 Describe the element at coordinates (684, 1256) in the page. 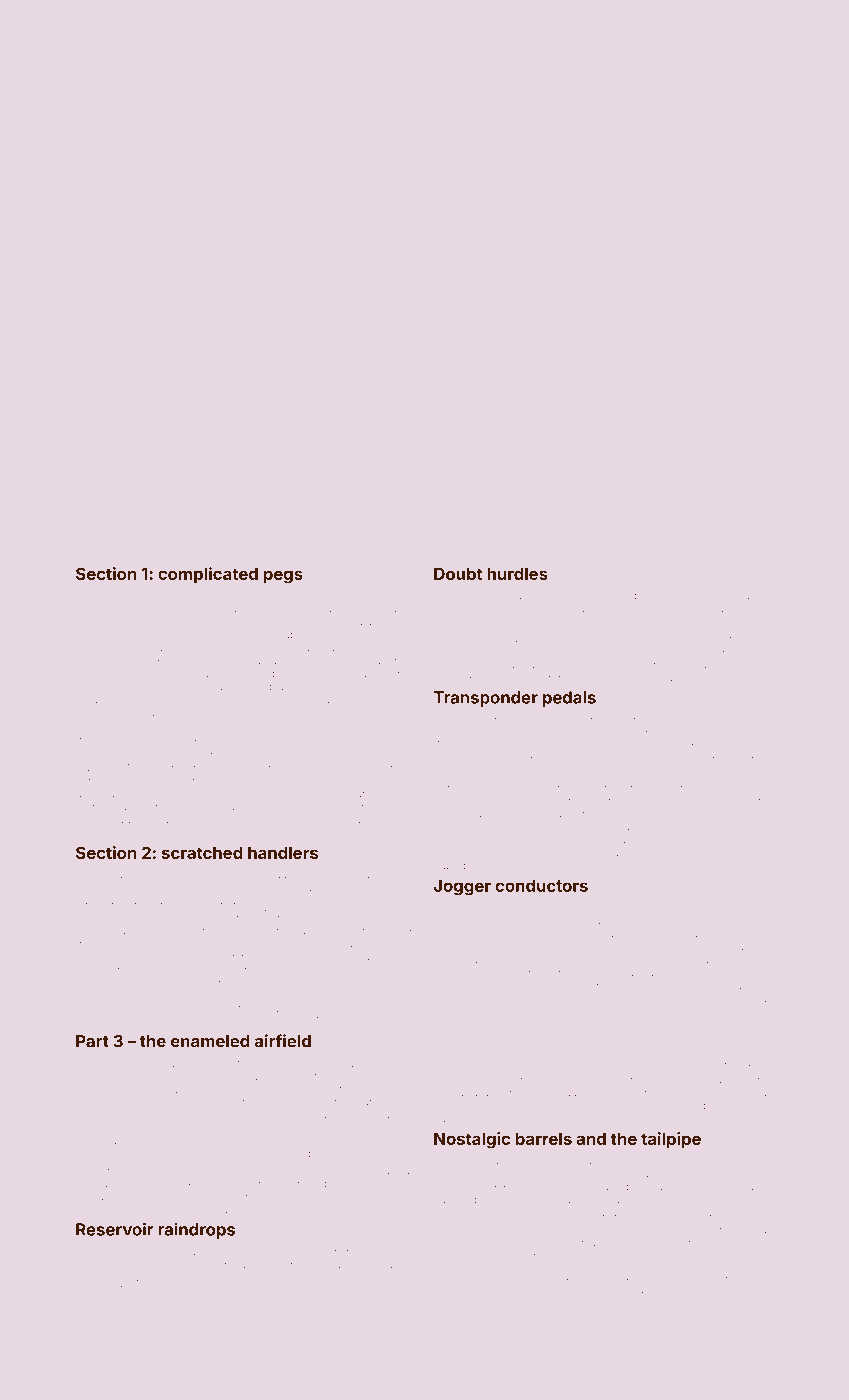

I see `connector` at that location.
